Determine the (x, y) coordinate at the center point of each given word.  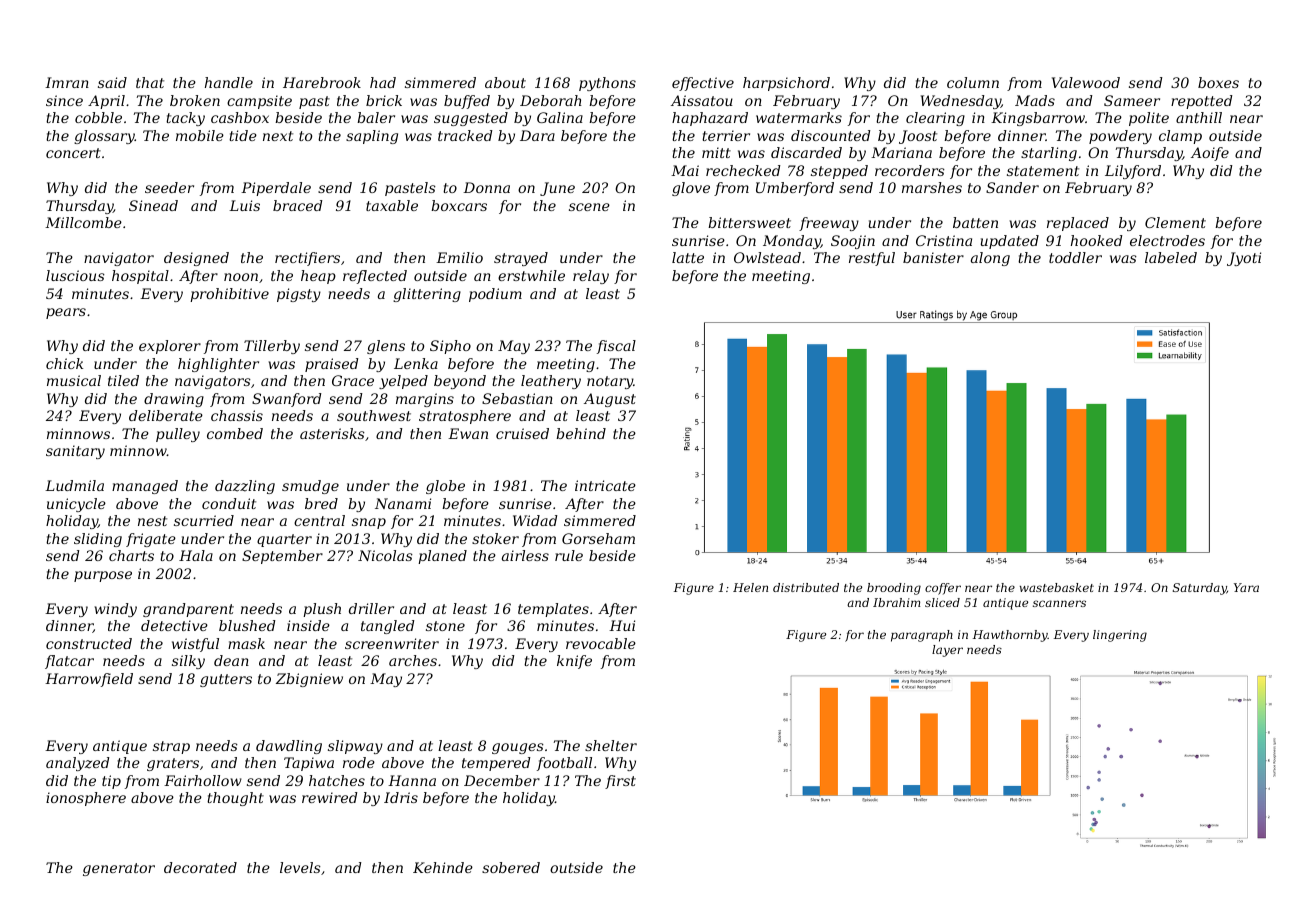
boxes (1218, 82)
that (150, 82)
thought (235, 799)
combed (235, 433)
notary (610, 382)
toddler (1075, 257)
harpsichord (786, 84)
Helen (750, 587)
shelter (611, 745)
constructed (89, 643)
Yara (1246, 587)
